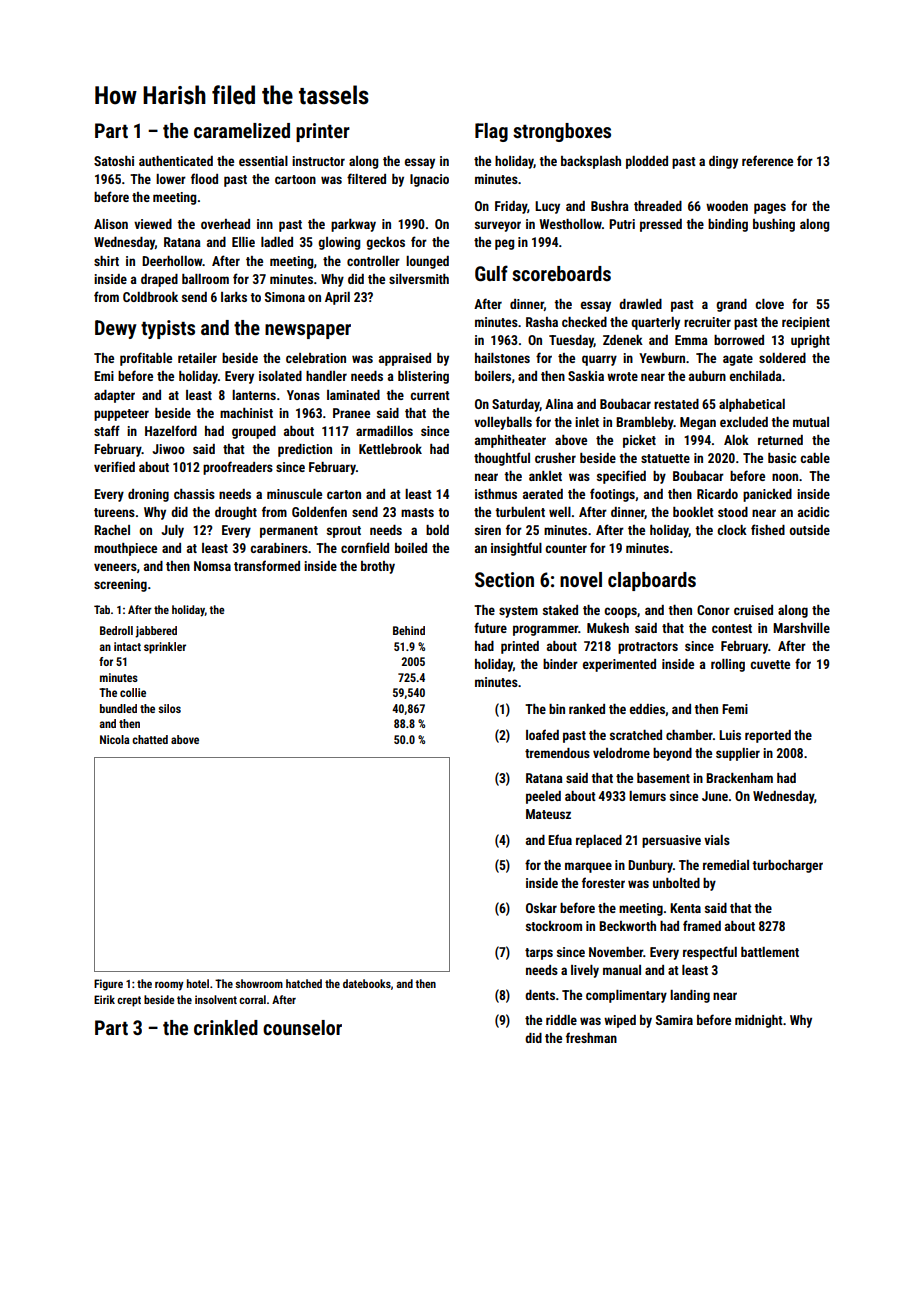  I want to click on Nicola, so click(114, 739).
